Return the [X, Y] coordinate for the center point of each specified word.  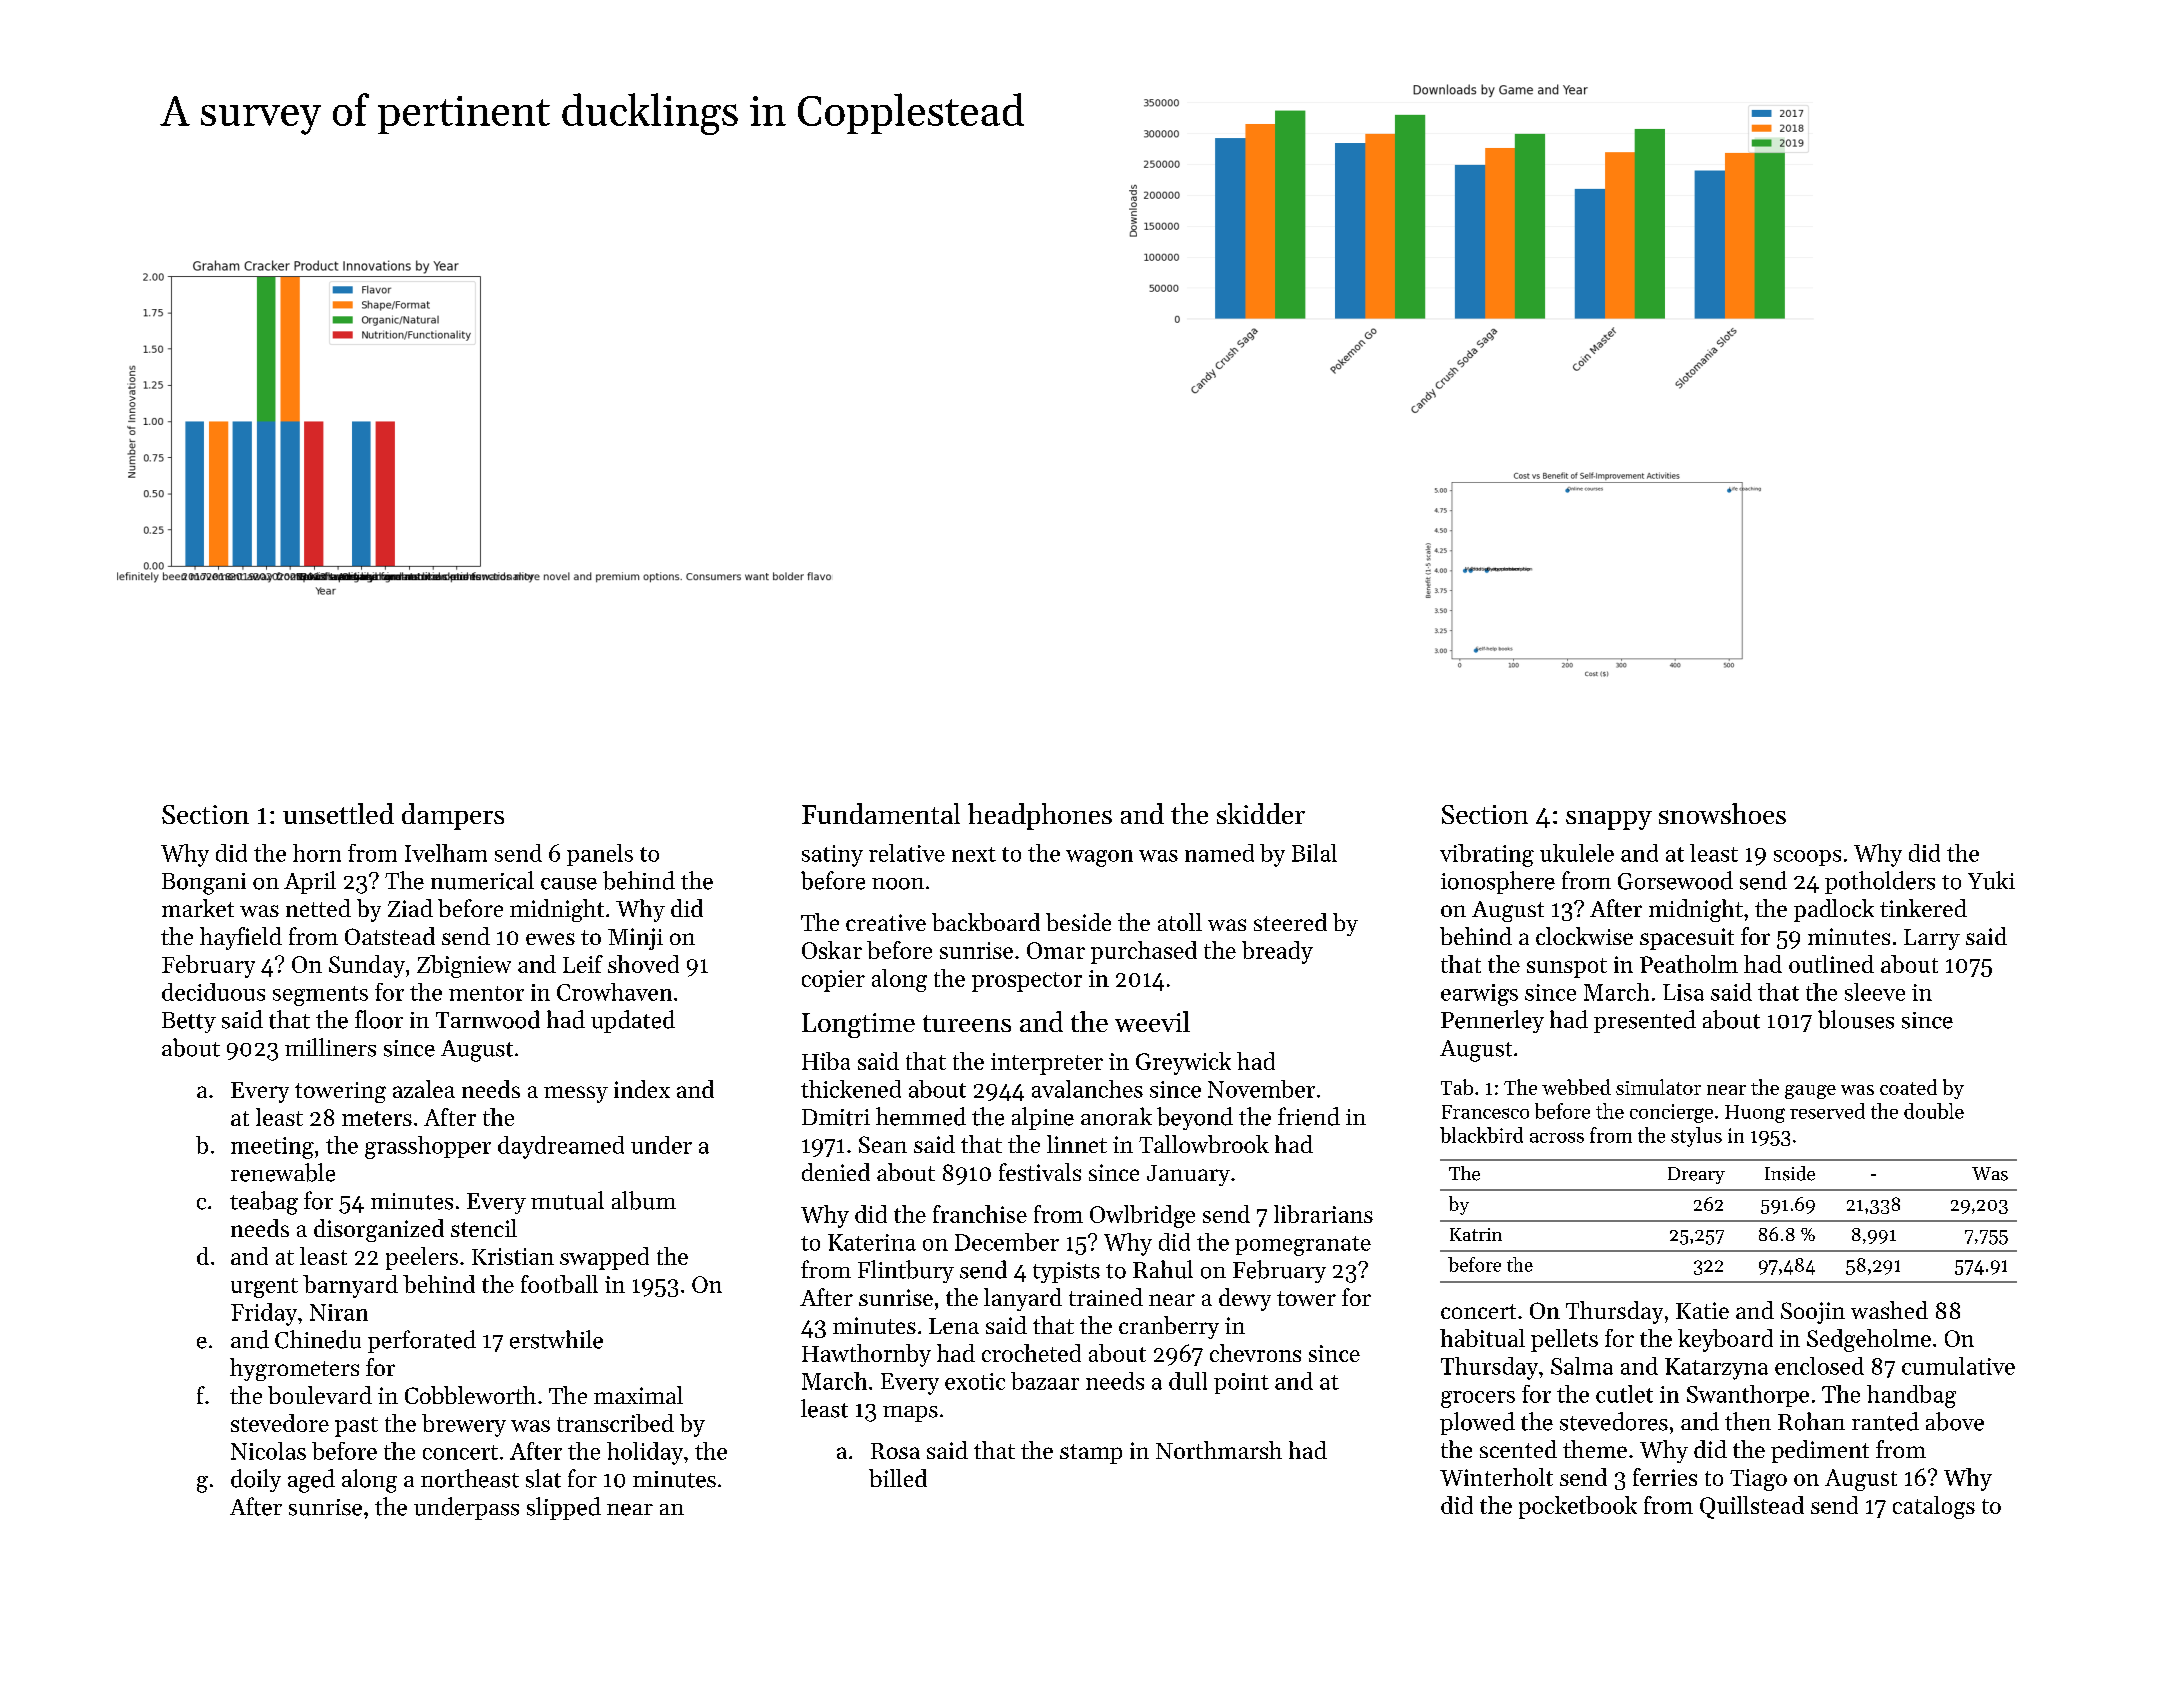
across [1557, 1137]
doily [256, 1480]
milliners [330, 1047]
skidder [1261, 813]
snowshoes [1722, 813]
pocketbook [1578, 1507]
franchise [980, 1214]
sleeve [1875, 992]
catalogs [1934, 1507]
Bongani [204, 884]
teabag [264, 1203]
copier [833, 981]
